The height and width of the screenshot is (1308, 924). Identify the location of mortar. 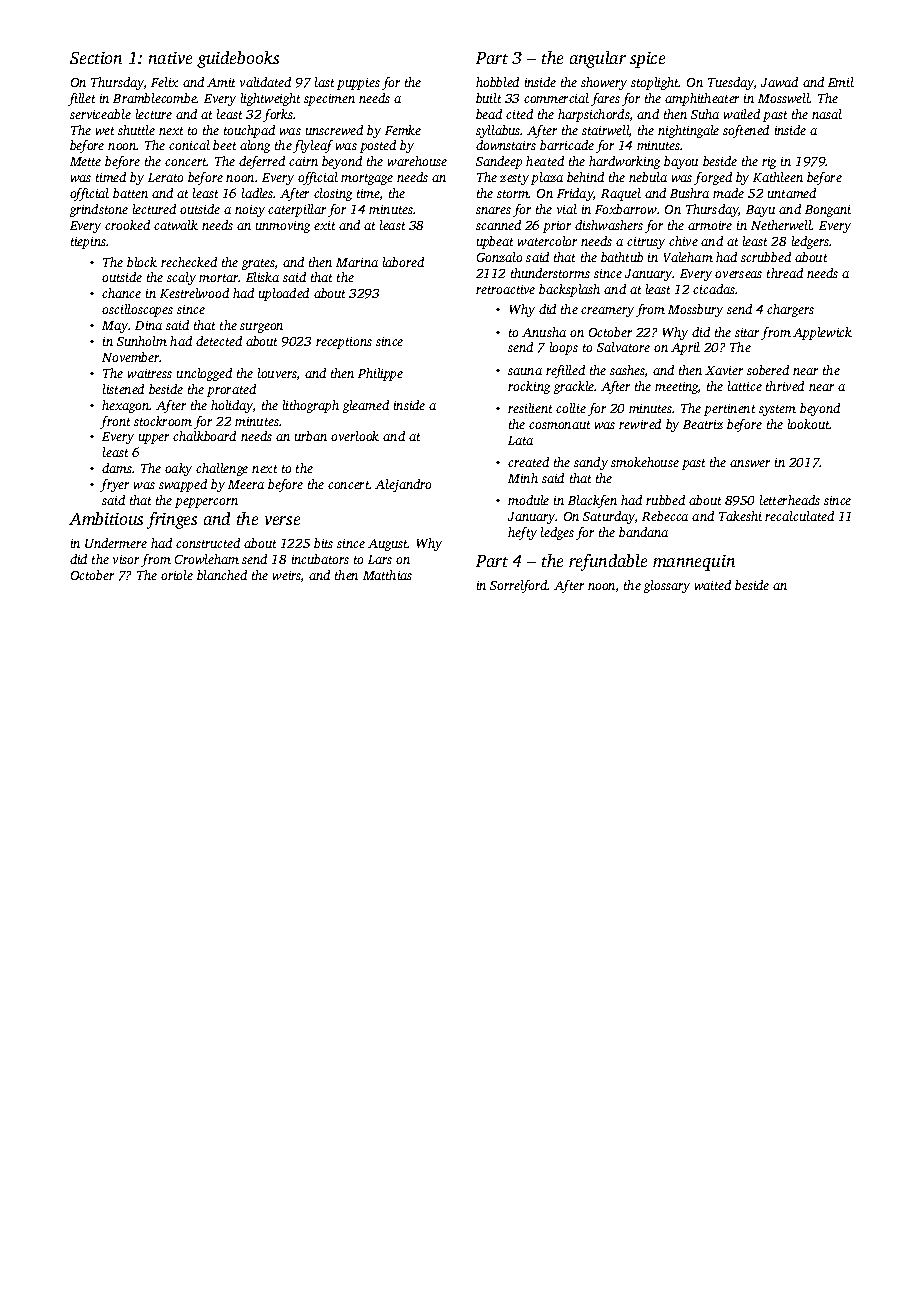
(219, 278).
